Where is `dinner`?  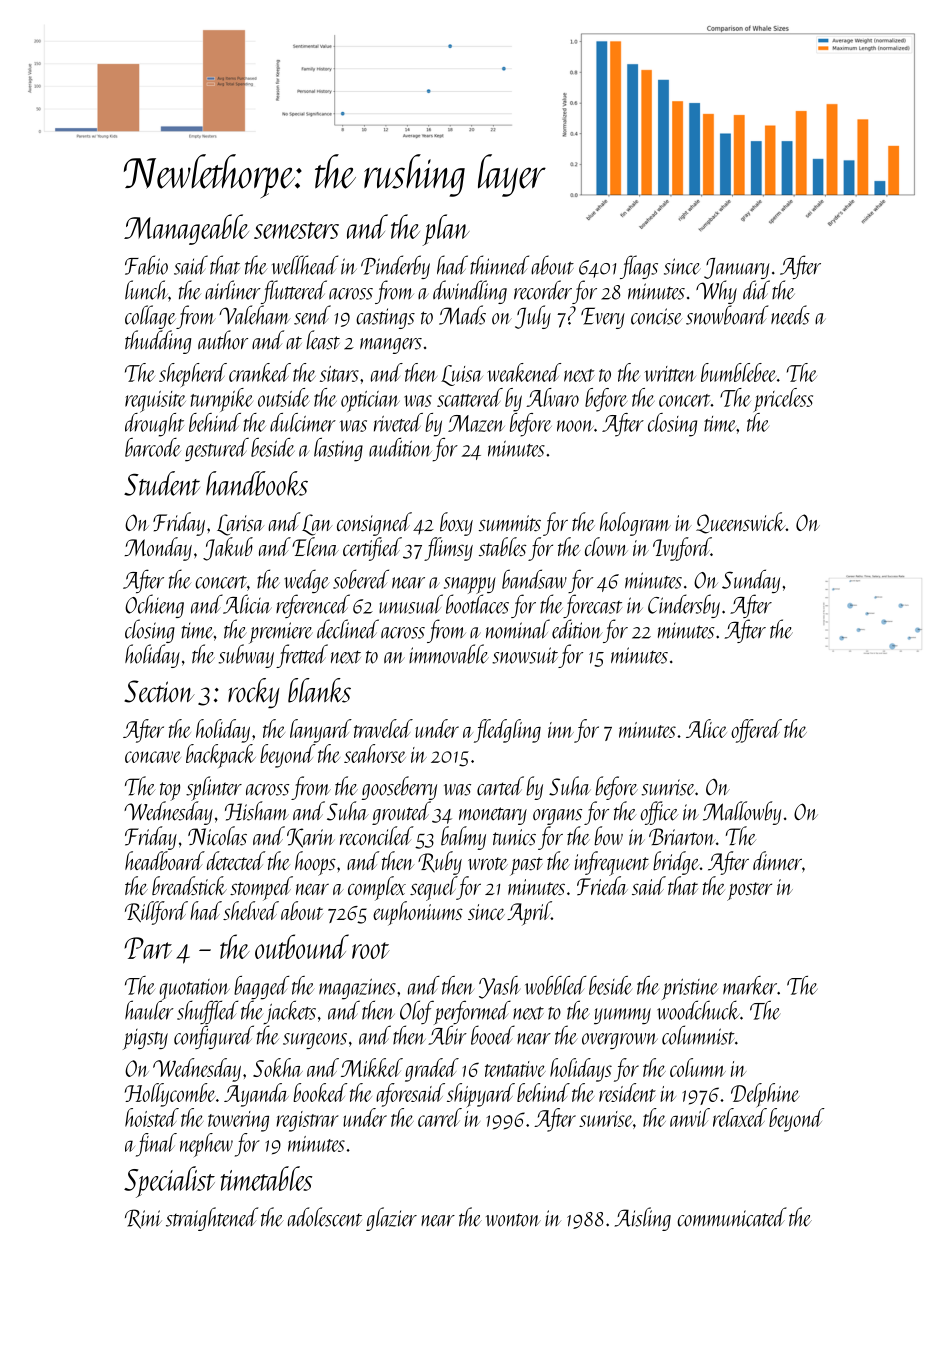 dinner is located at coordinates (777, 860).
